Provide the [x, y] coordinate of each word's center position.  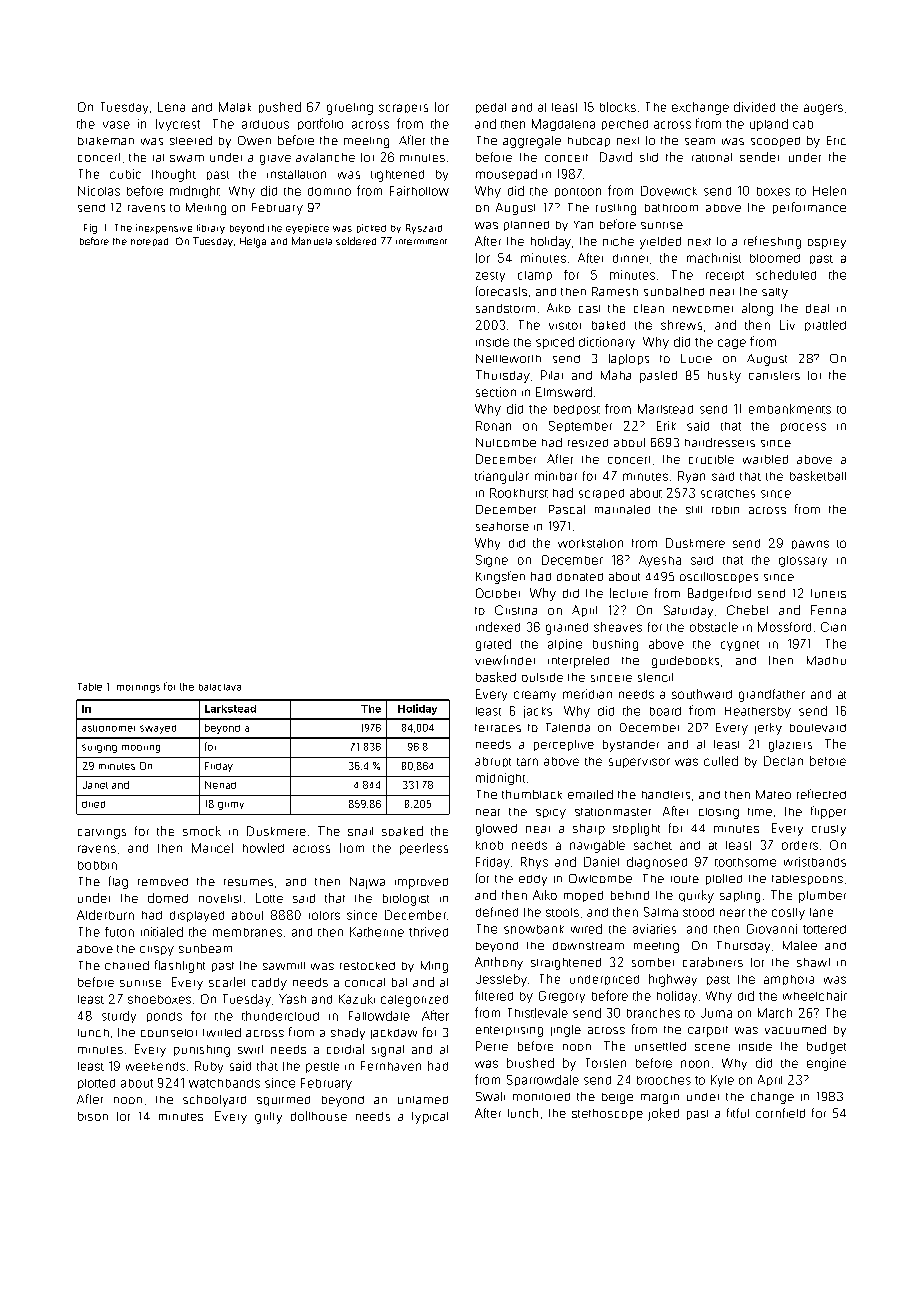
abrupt [493, 762]
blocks [618, 107]
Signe [492, 561]
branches [653, 1013]
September [580, 426]
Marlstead [665, 409]
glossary [803, 561]
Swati [490, 1096]
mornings [138, 689]
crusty [829, 830]
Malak [235, 107]
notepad [149, 242]
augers [823, 109]
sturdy [119, 1017]
